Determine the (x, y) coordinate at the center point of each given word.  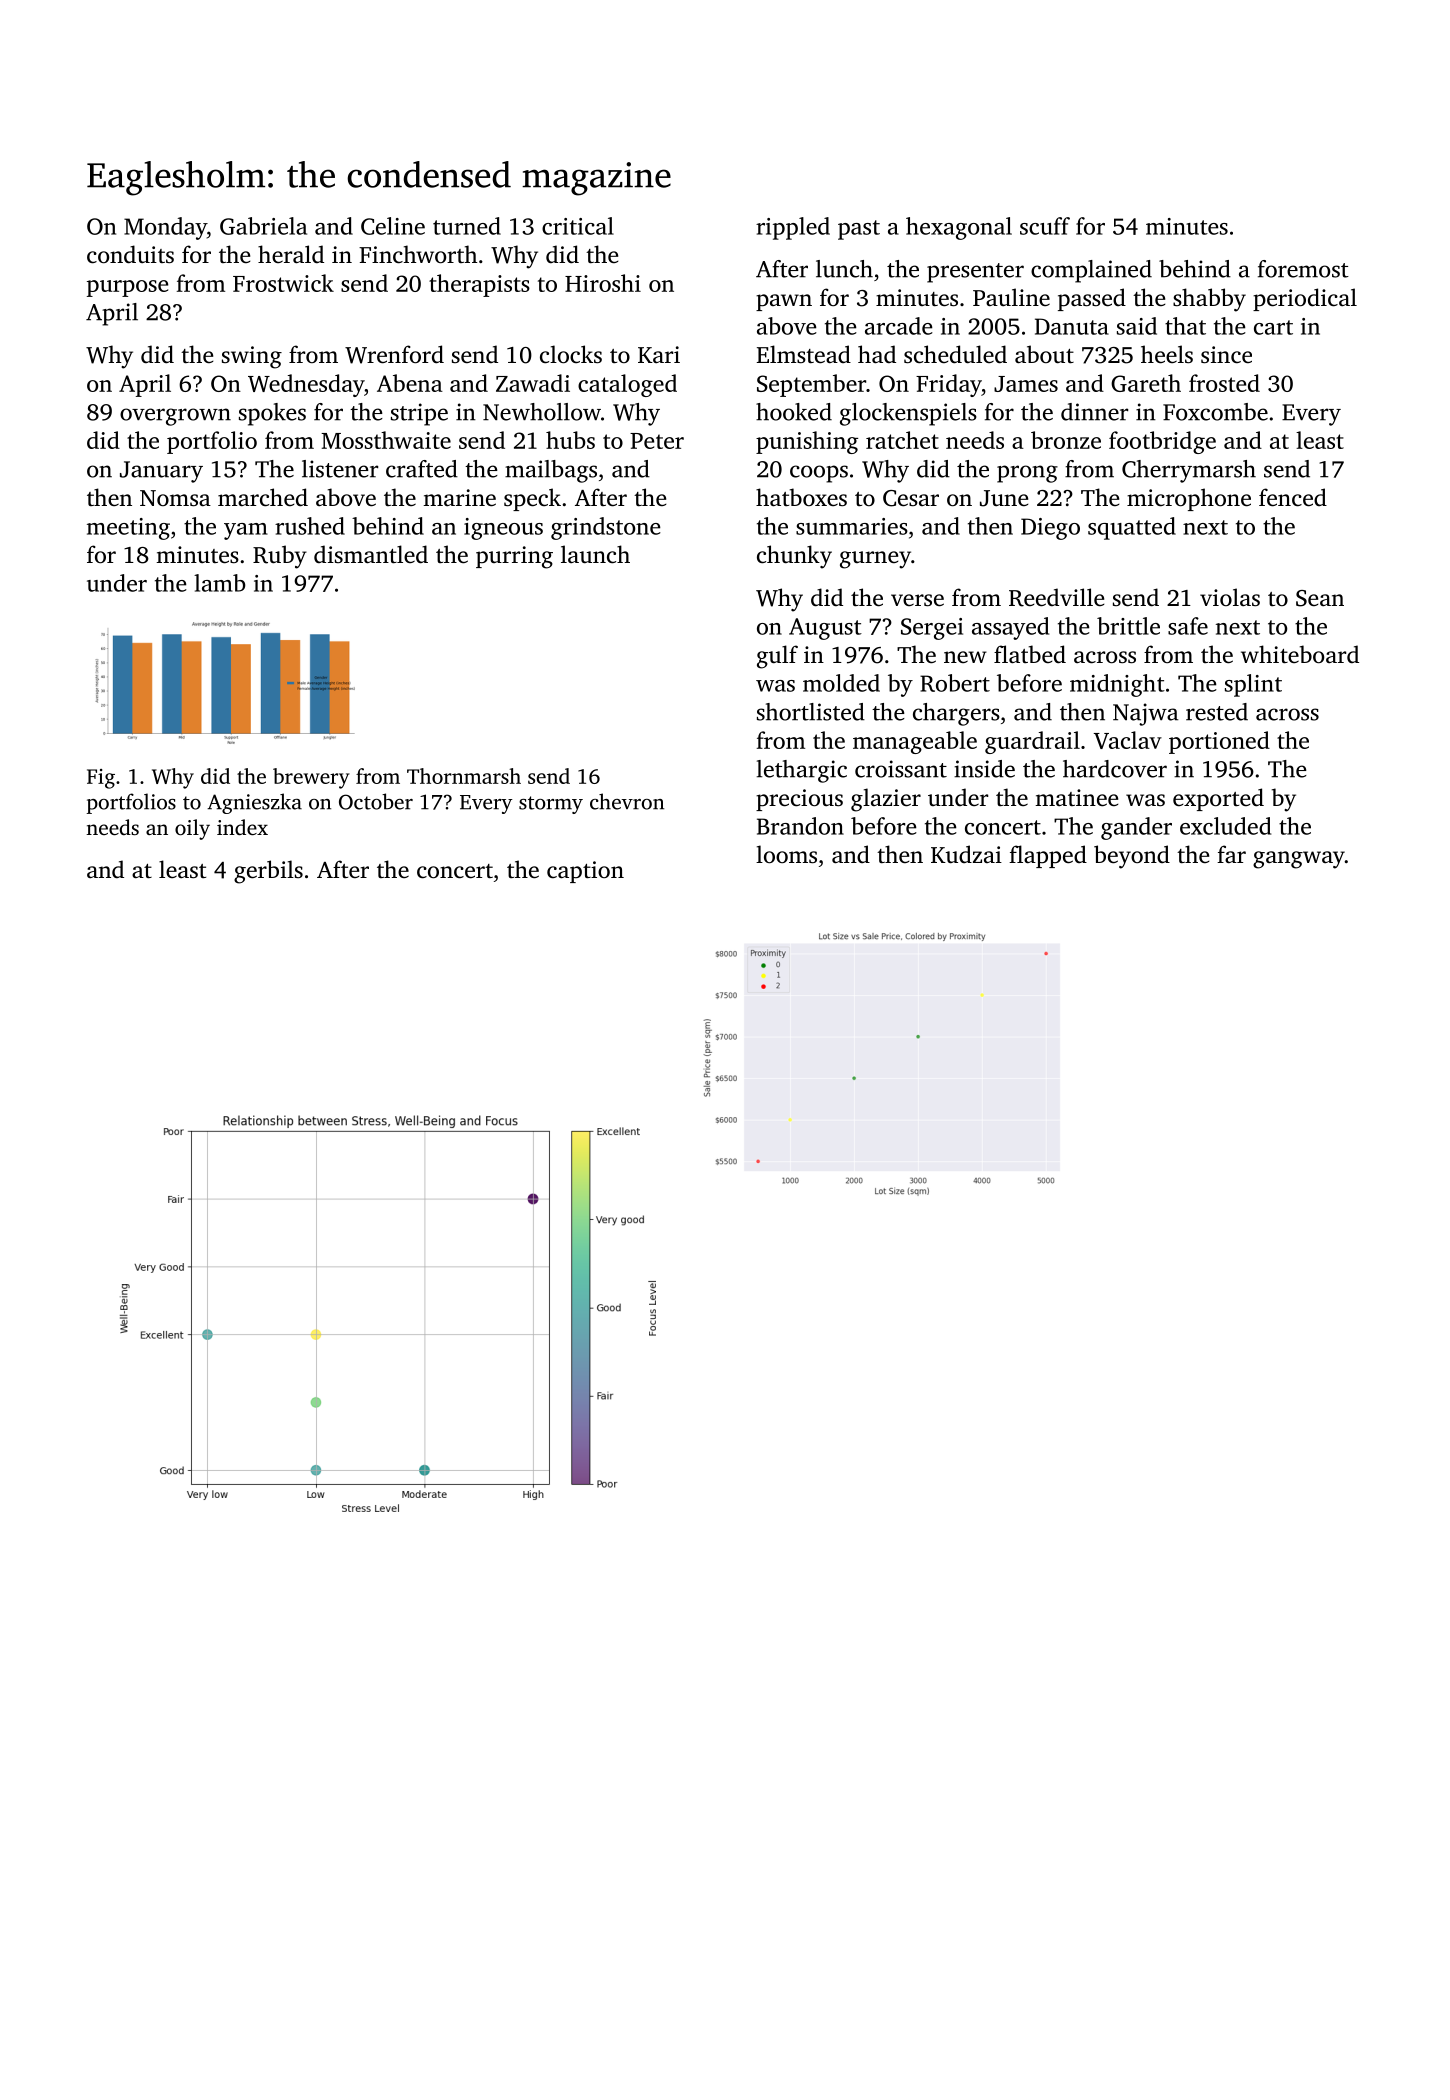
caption (585, 872)
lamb (220, 583)
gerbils (268, 872)
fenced (1293, 497)
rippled (793, 228)
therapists (479, 285)
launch (595, 554)
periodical (1305, 299)
